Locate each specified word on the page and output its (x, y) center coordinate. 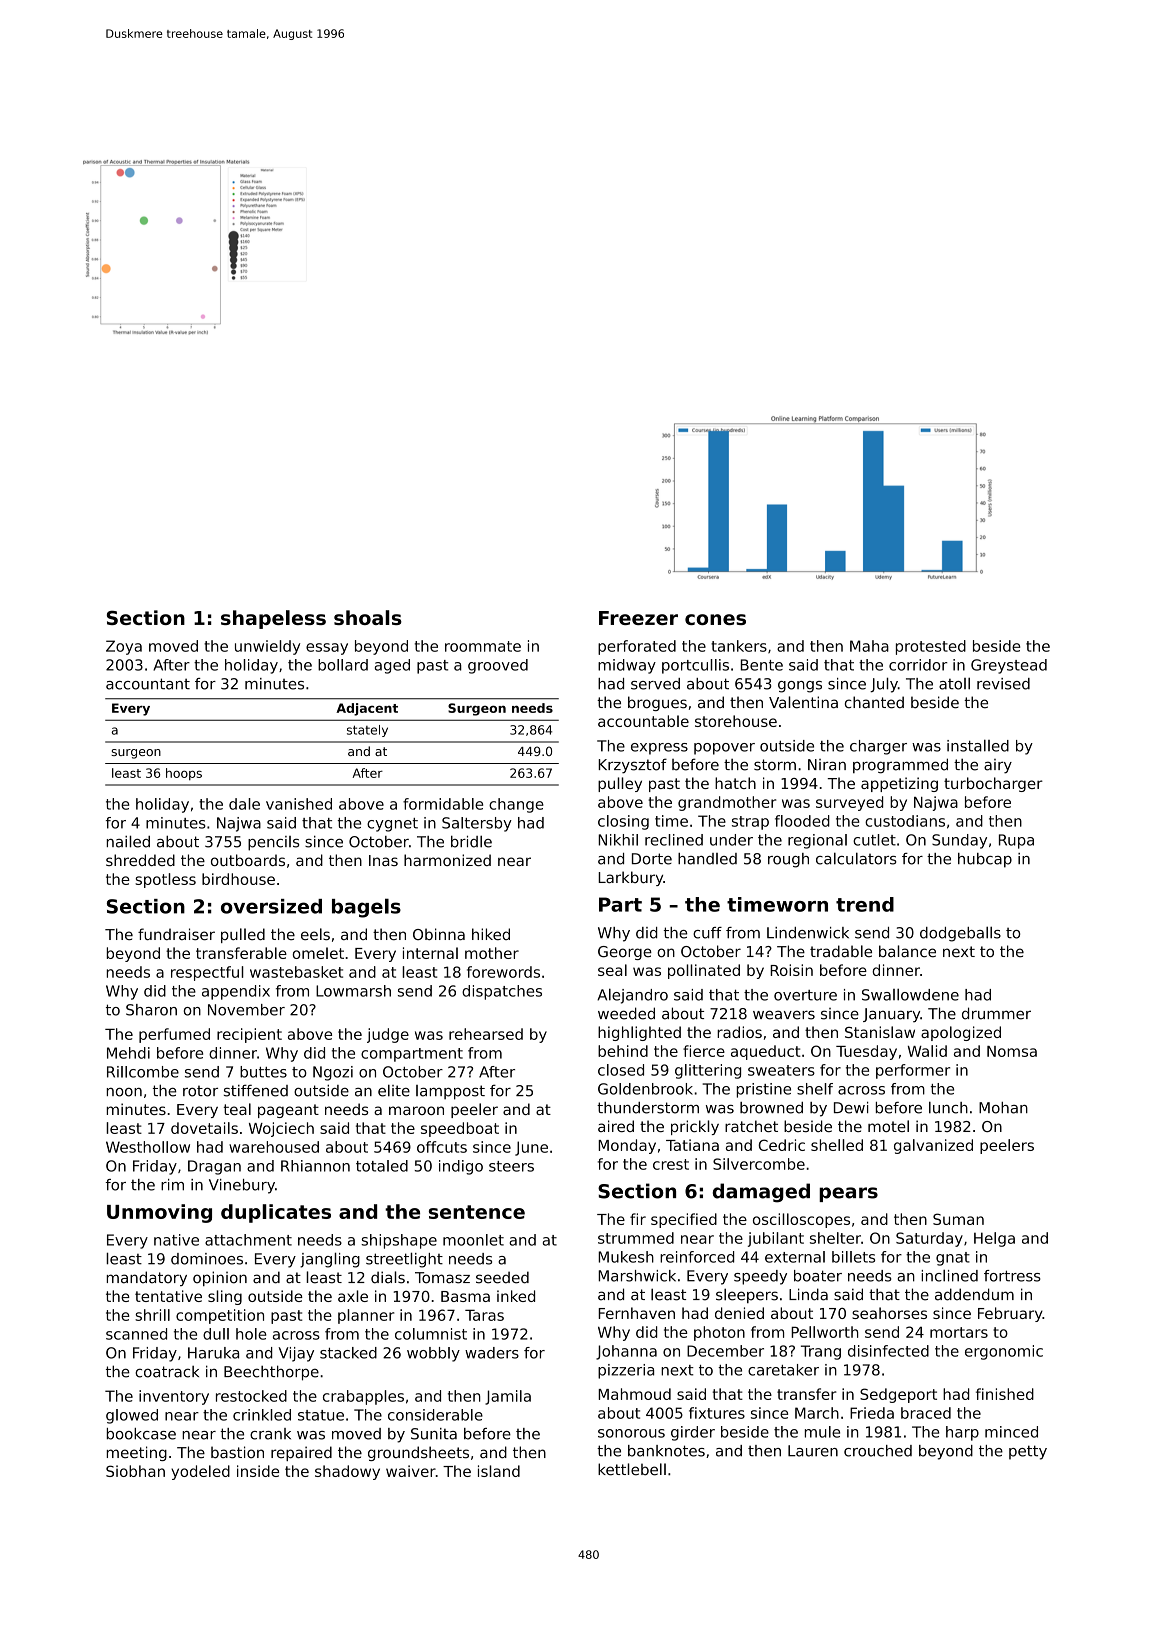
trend (865, 904)
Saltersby (477, 824)
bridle (471, 841)
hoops (184, 774)
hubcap (985, 860)
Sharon (151, 1010)
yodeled (200, 1472)
